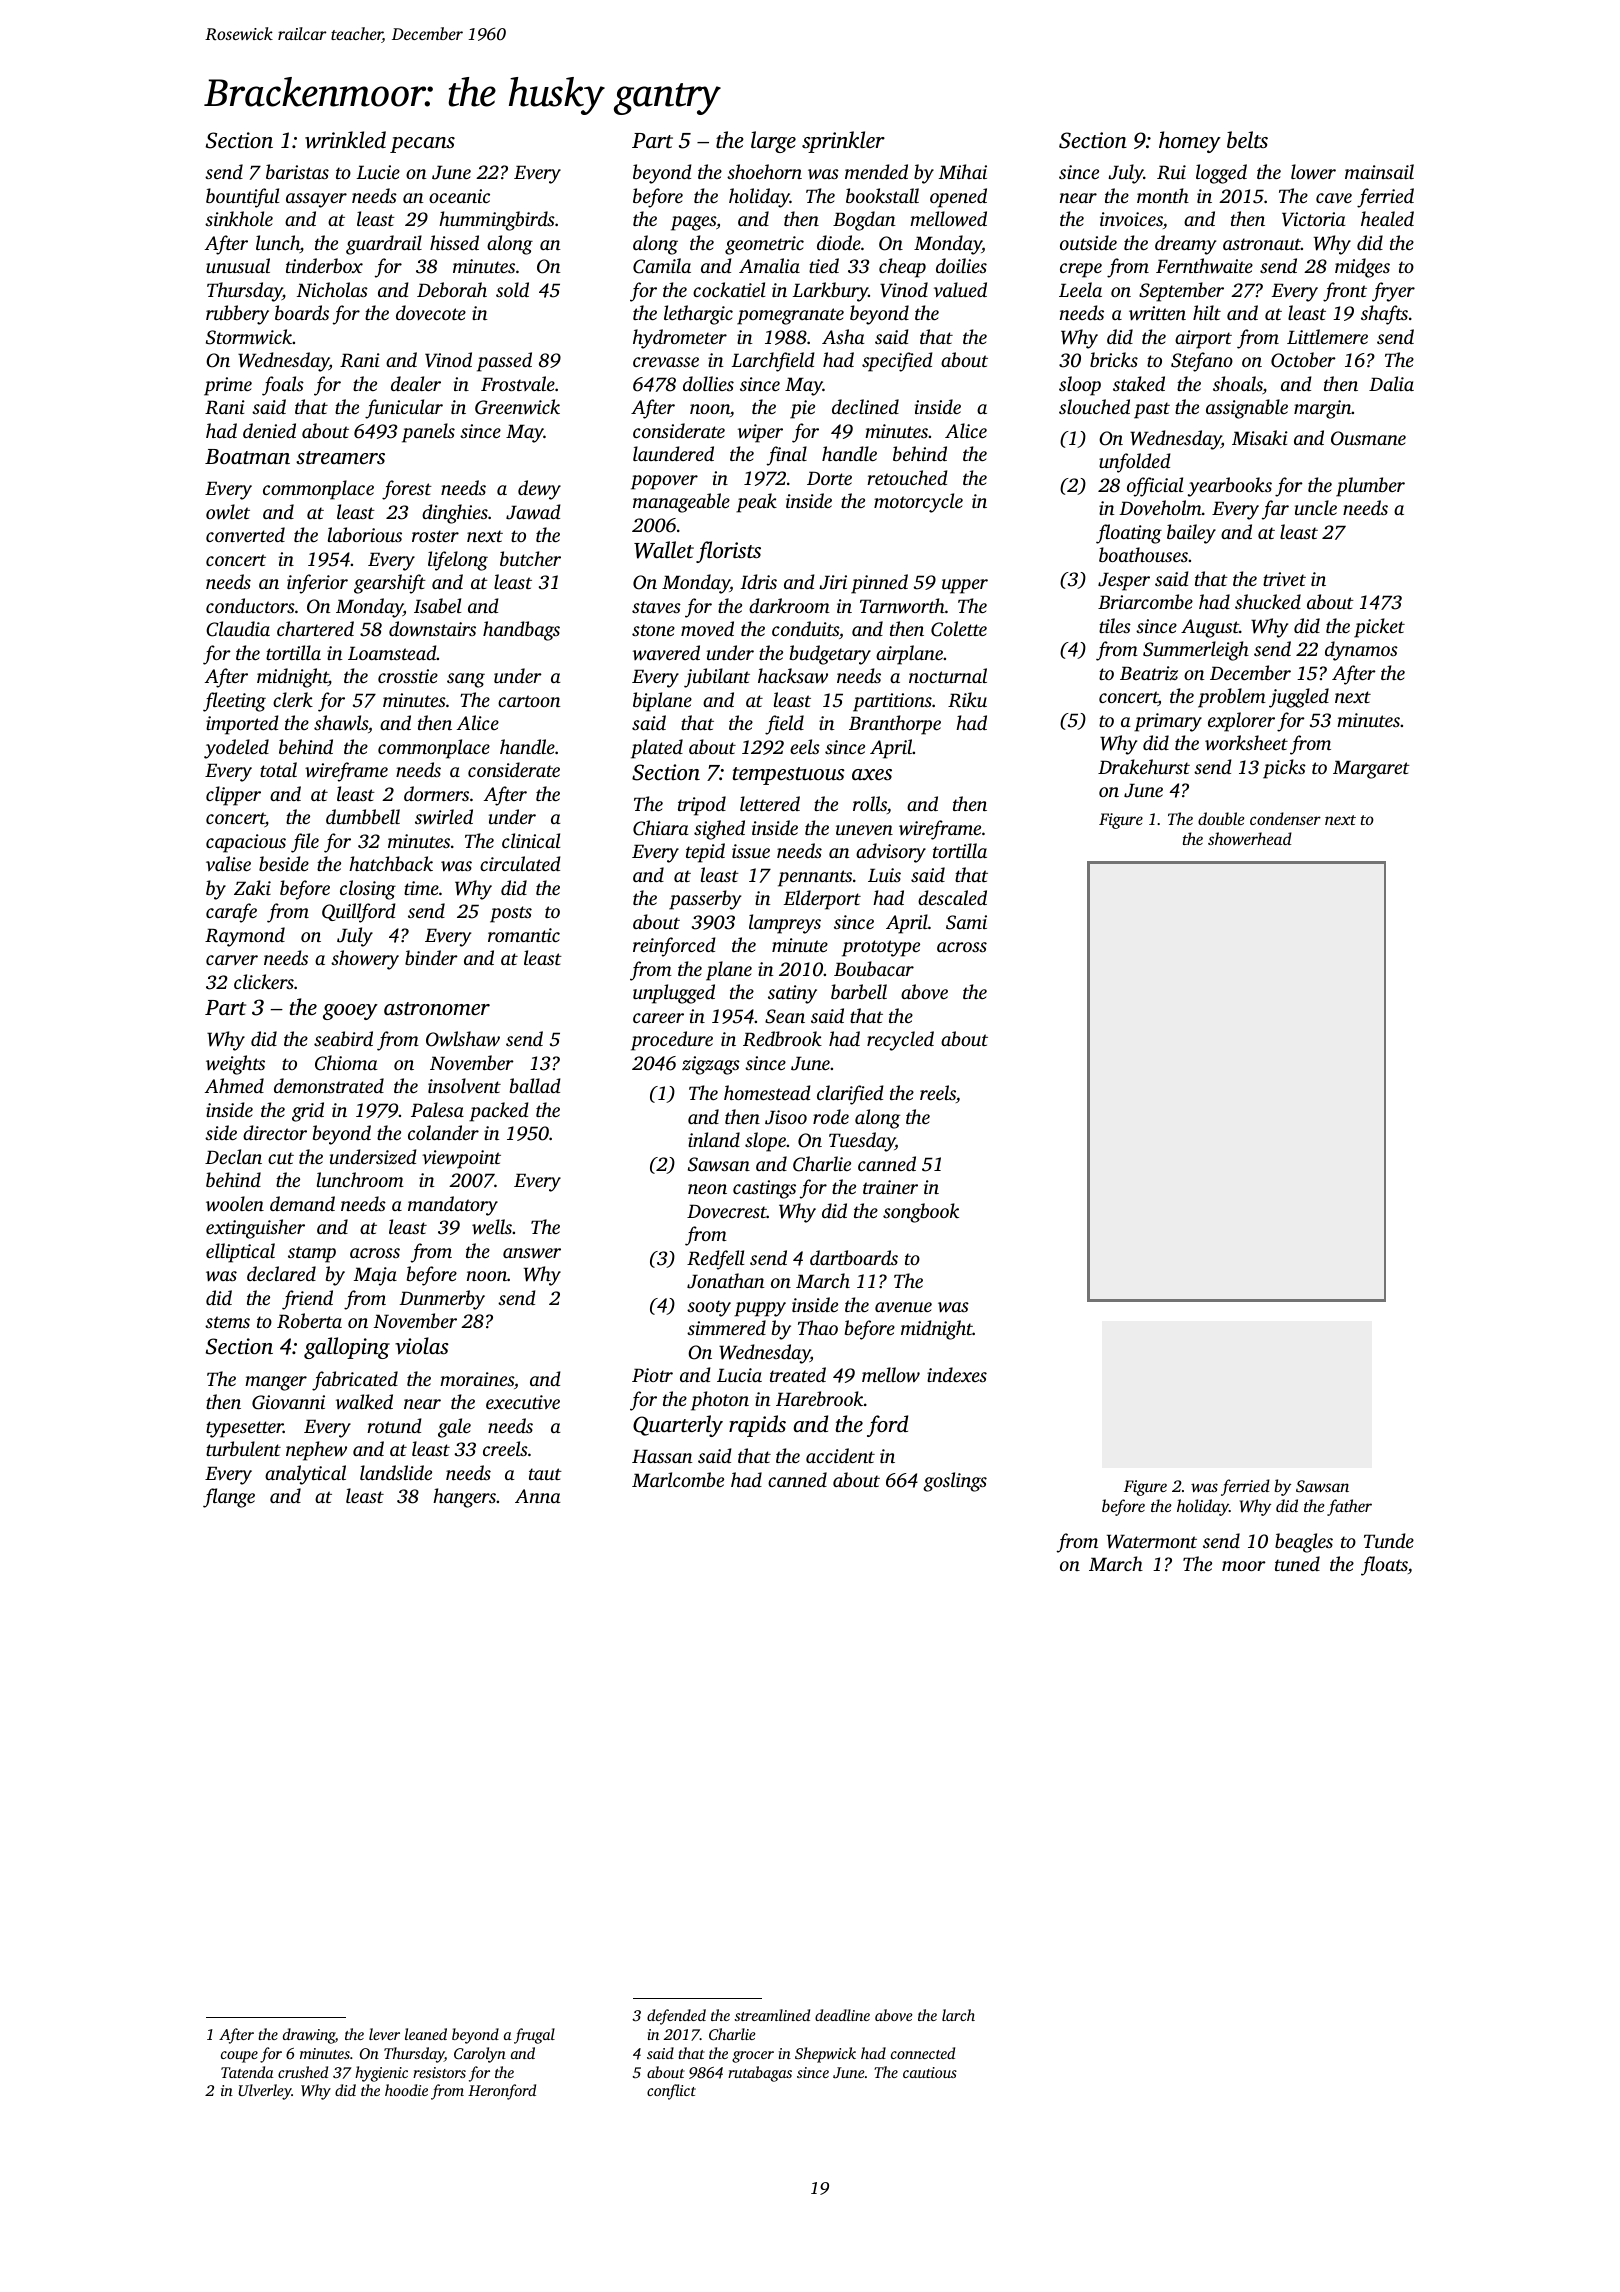 The image size is (1620, 2292). I want to click on Leela, so click(1080, 289).
